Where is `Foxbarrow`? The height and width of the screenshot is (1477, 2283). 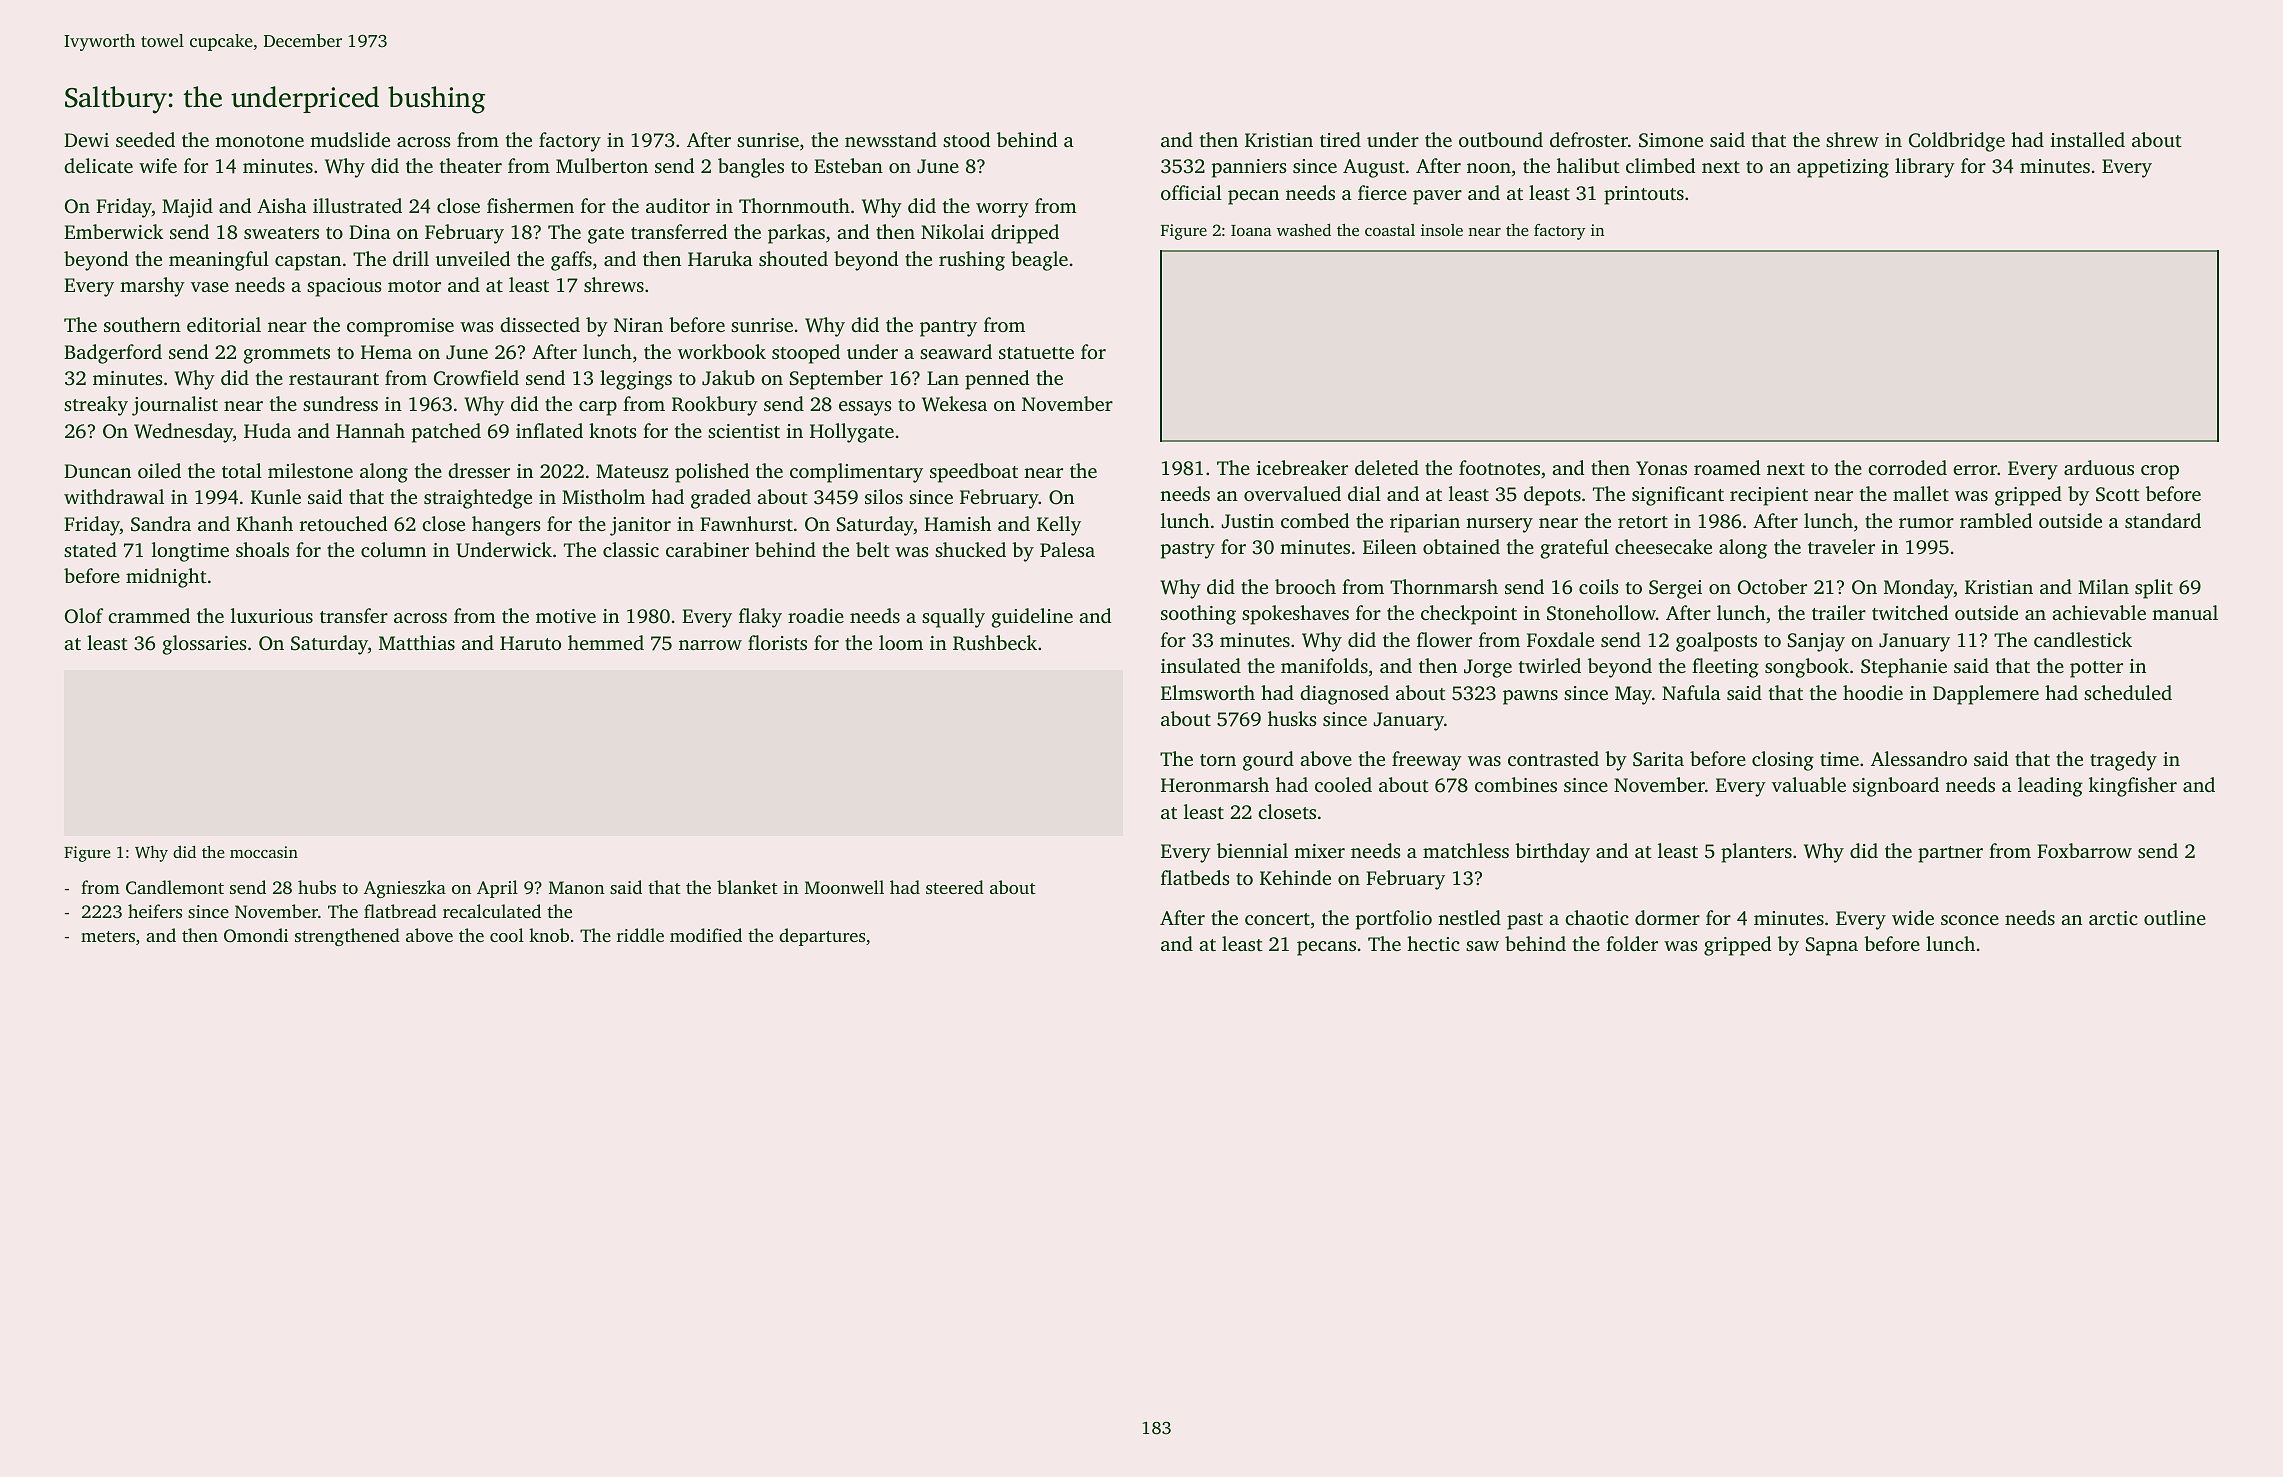 Foxbarrow is located at coordinates (2084, 850).
